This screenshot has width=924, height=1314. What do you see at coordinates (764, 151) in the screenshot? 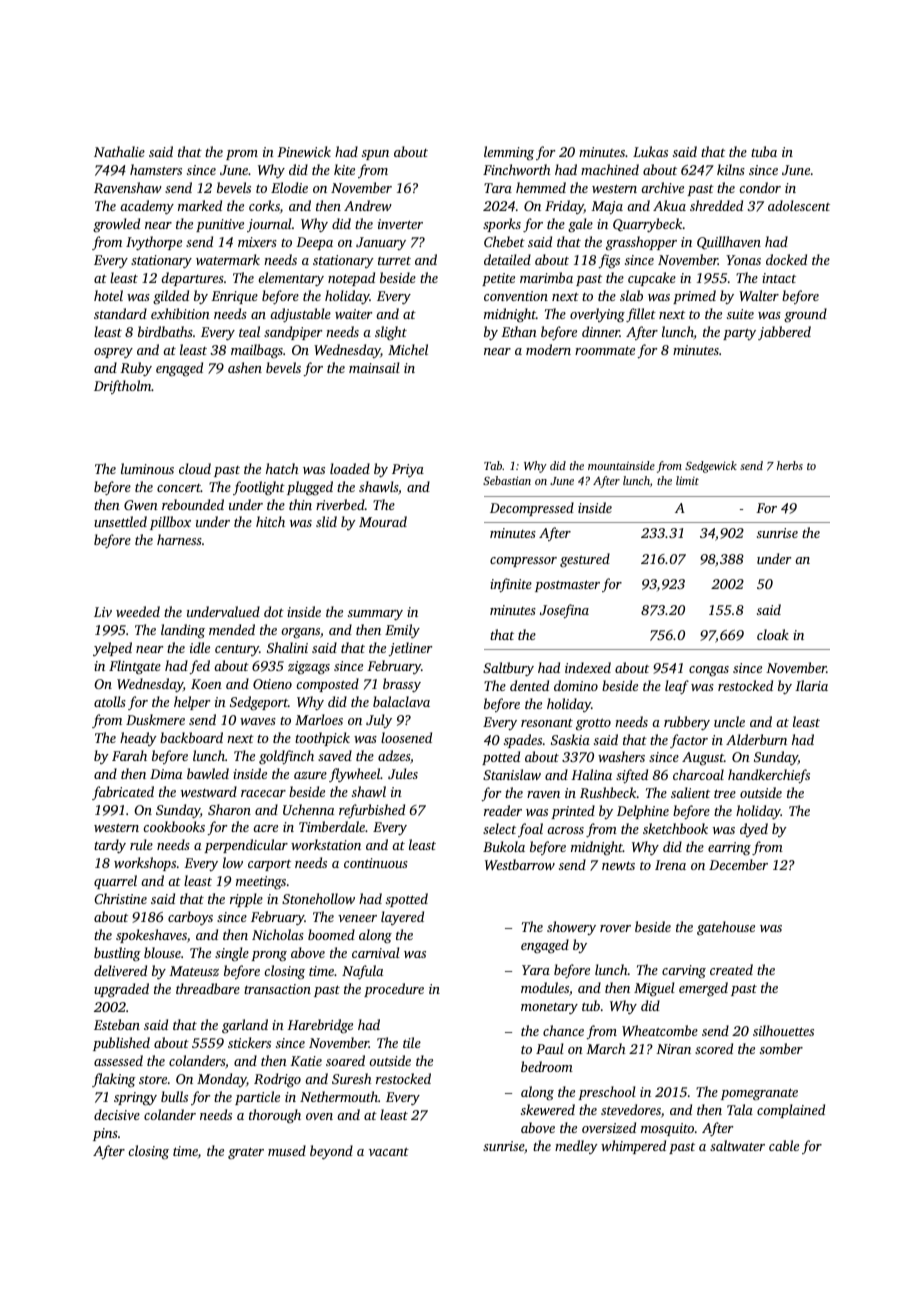
I see `tuba` at bounding box center [764, 151].
